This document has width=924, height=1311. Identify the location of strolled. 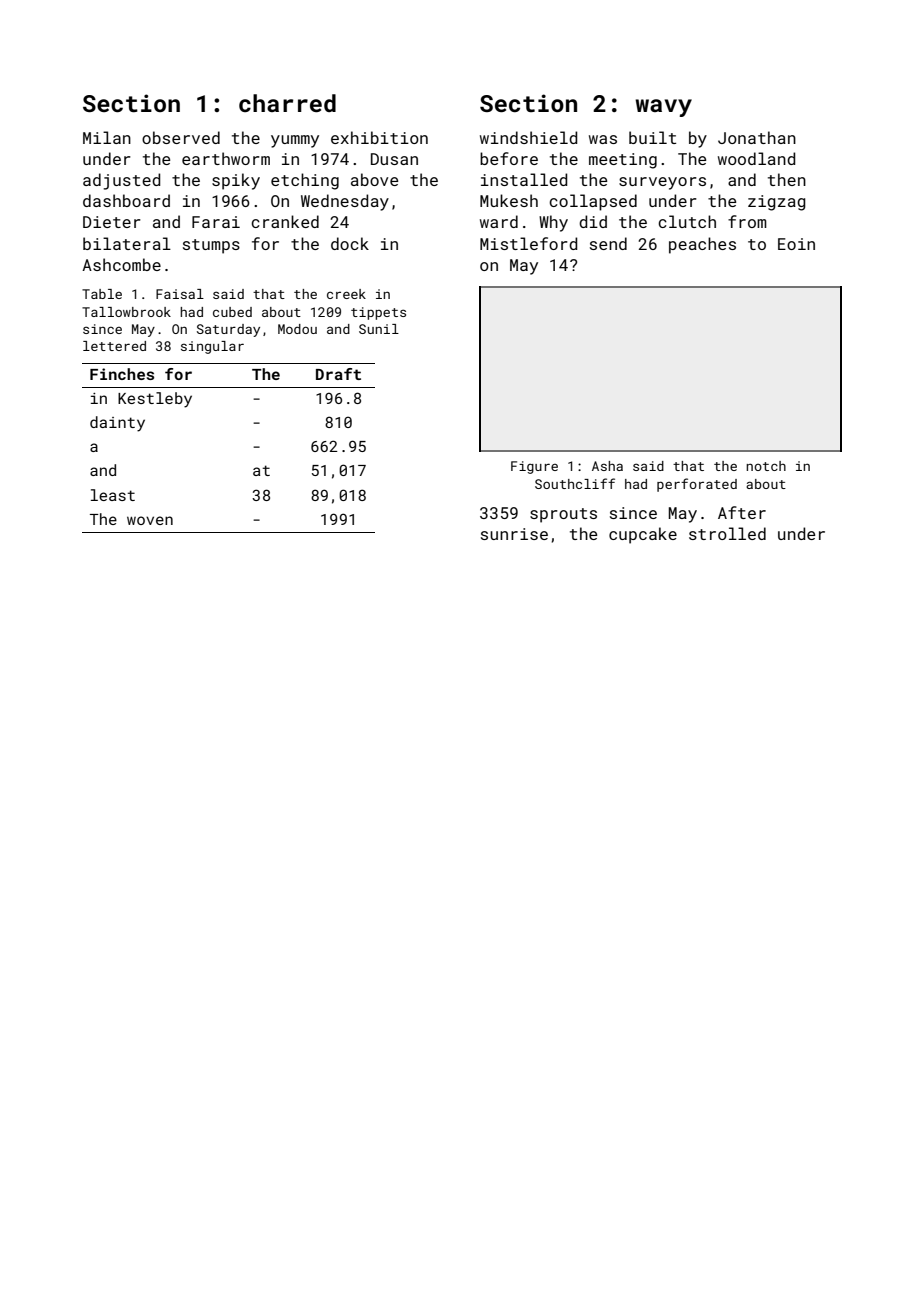
(727, 533).
